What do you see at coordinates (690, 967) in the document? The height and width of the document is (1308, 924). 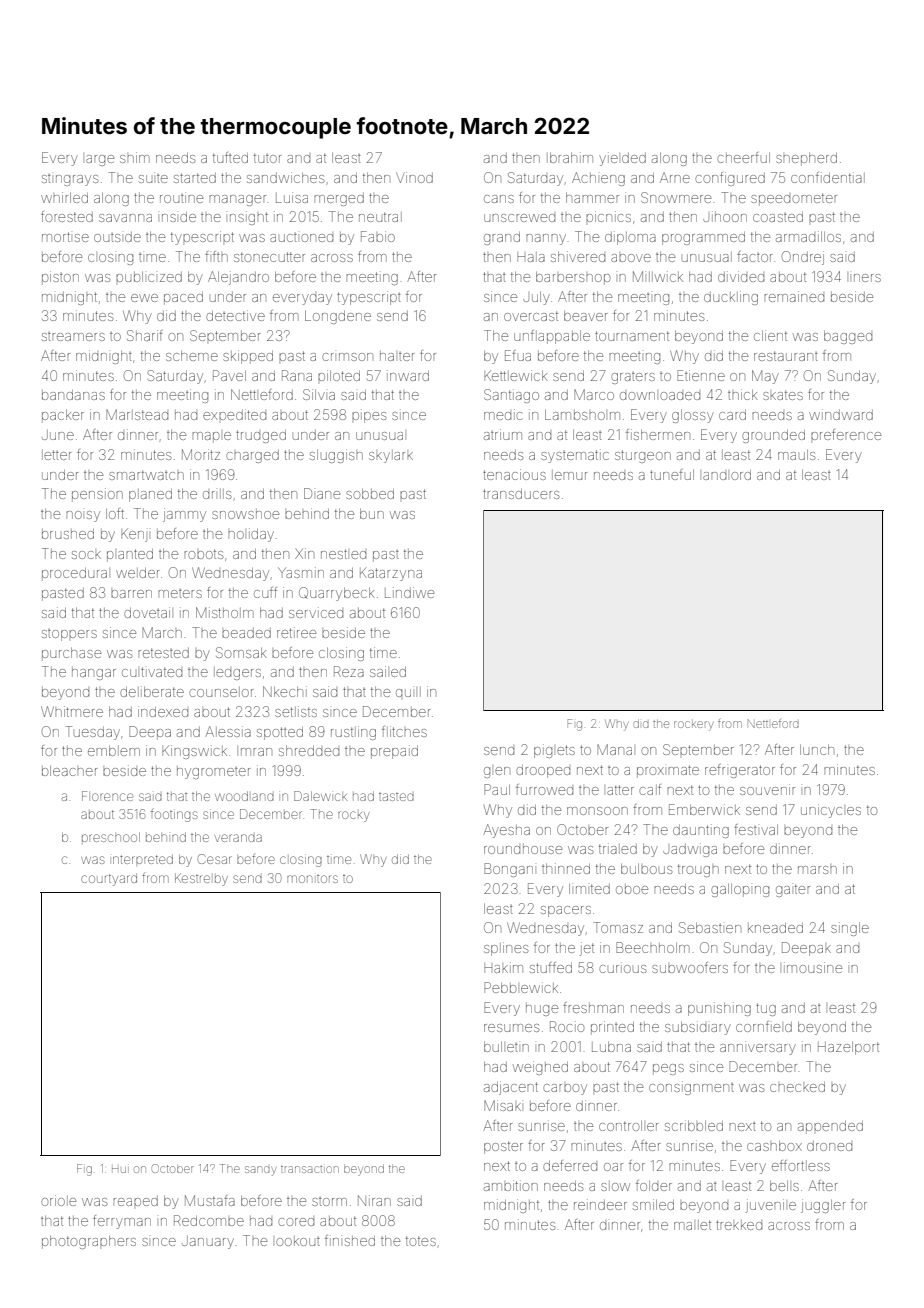 I see `subwoofers` at bounding box center [690, 967].
